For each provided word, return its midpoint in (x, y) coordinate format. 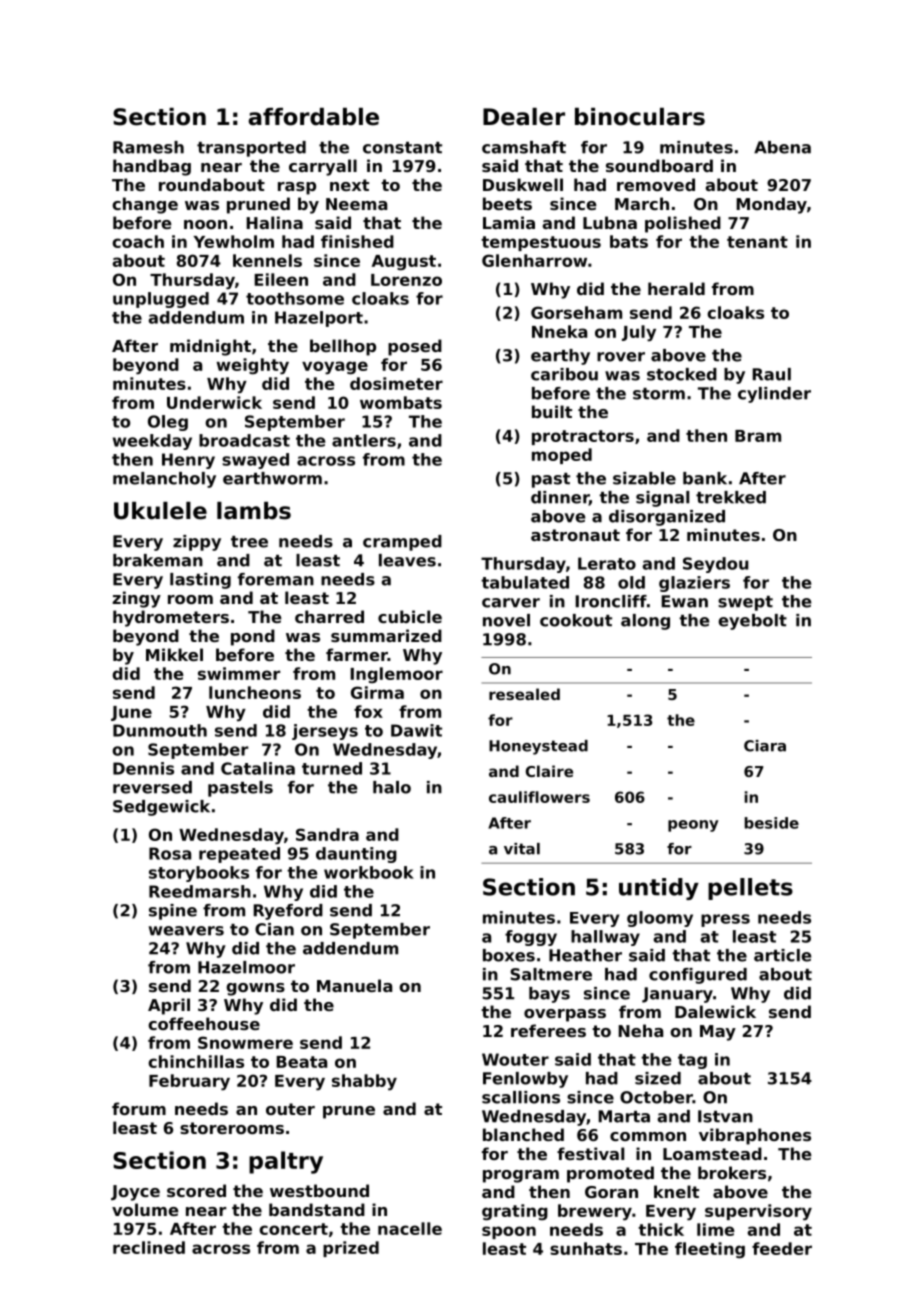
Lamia (509, 222)
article (782, 955)
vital (522, 849)
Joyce (135, 1193)
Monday (771, 205)
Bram (758, 436)
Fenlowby (525, 1080)
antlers (364, 440)
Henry (188, 461)
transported (251, 149)
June (131, 713)
